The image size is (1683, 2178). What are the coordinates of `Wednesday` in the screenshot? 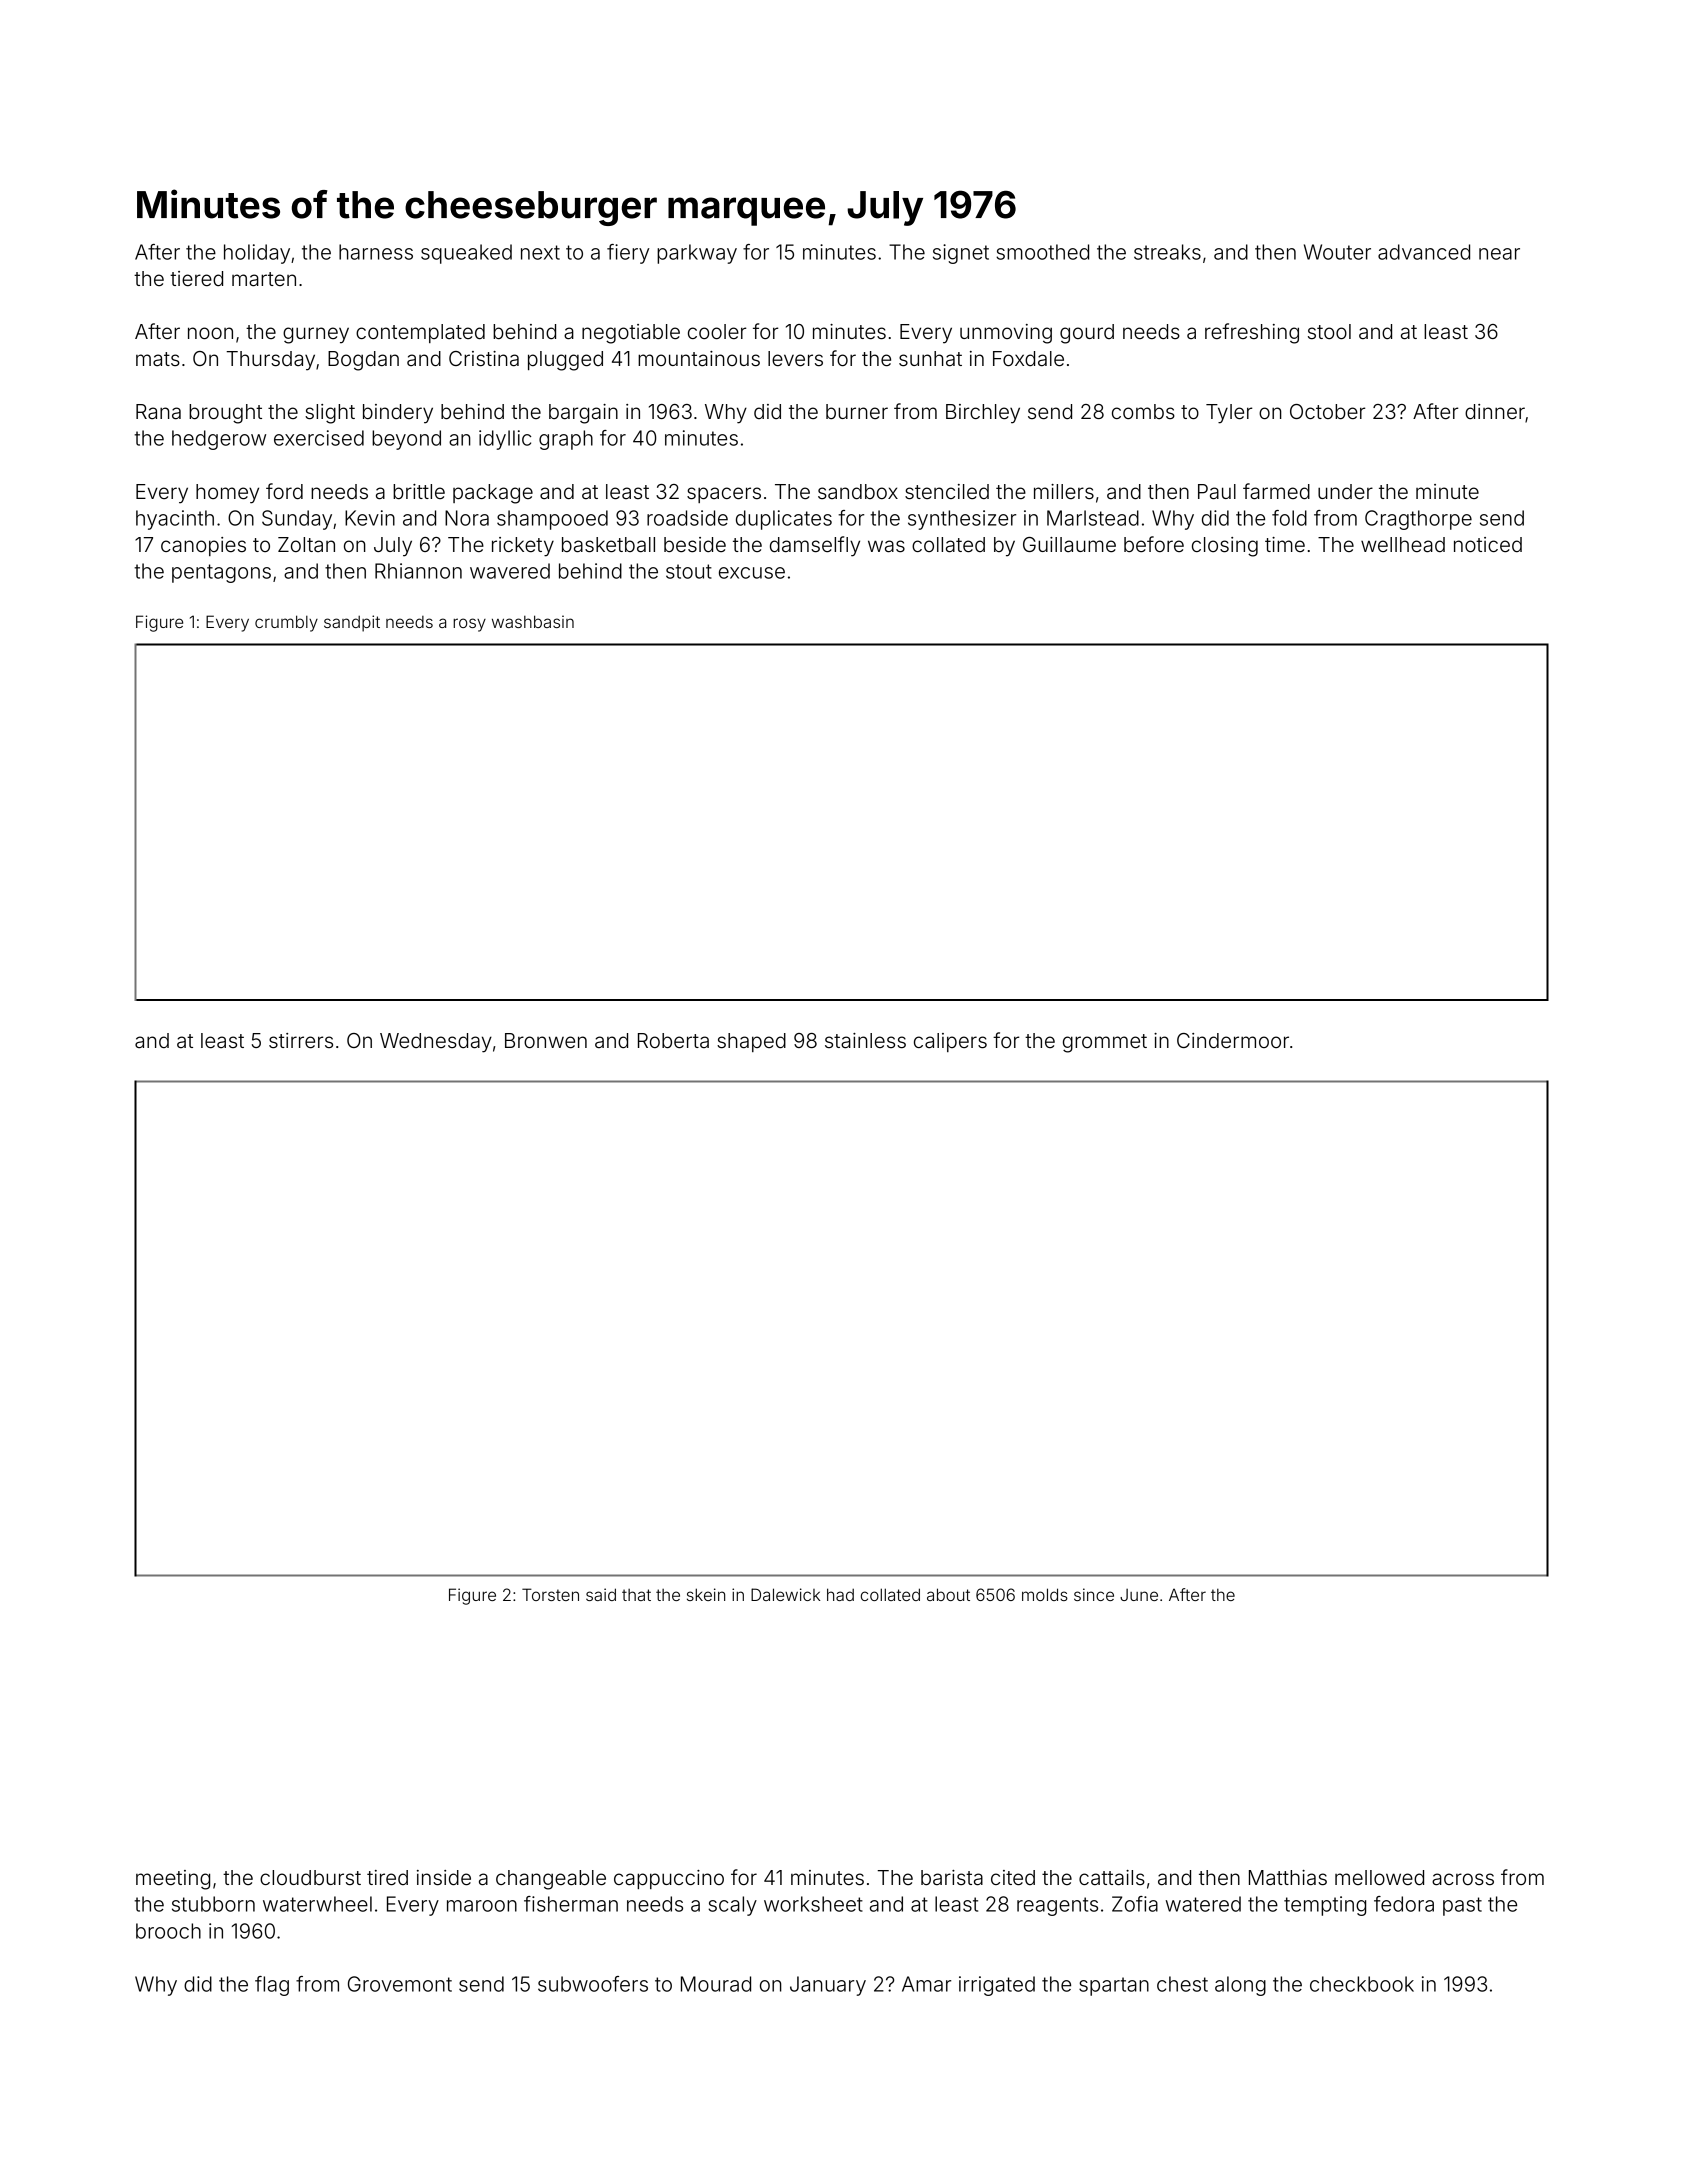 It's located at (436, 1043).
